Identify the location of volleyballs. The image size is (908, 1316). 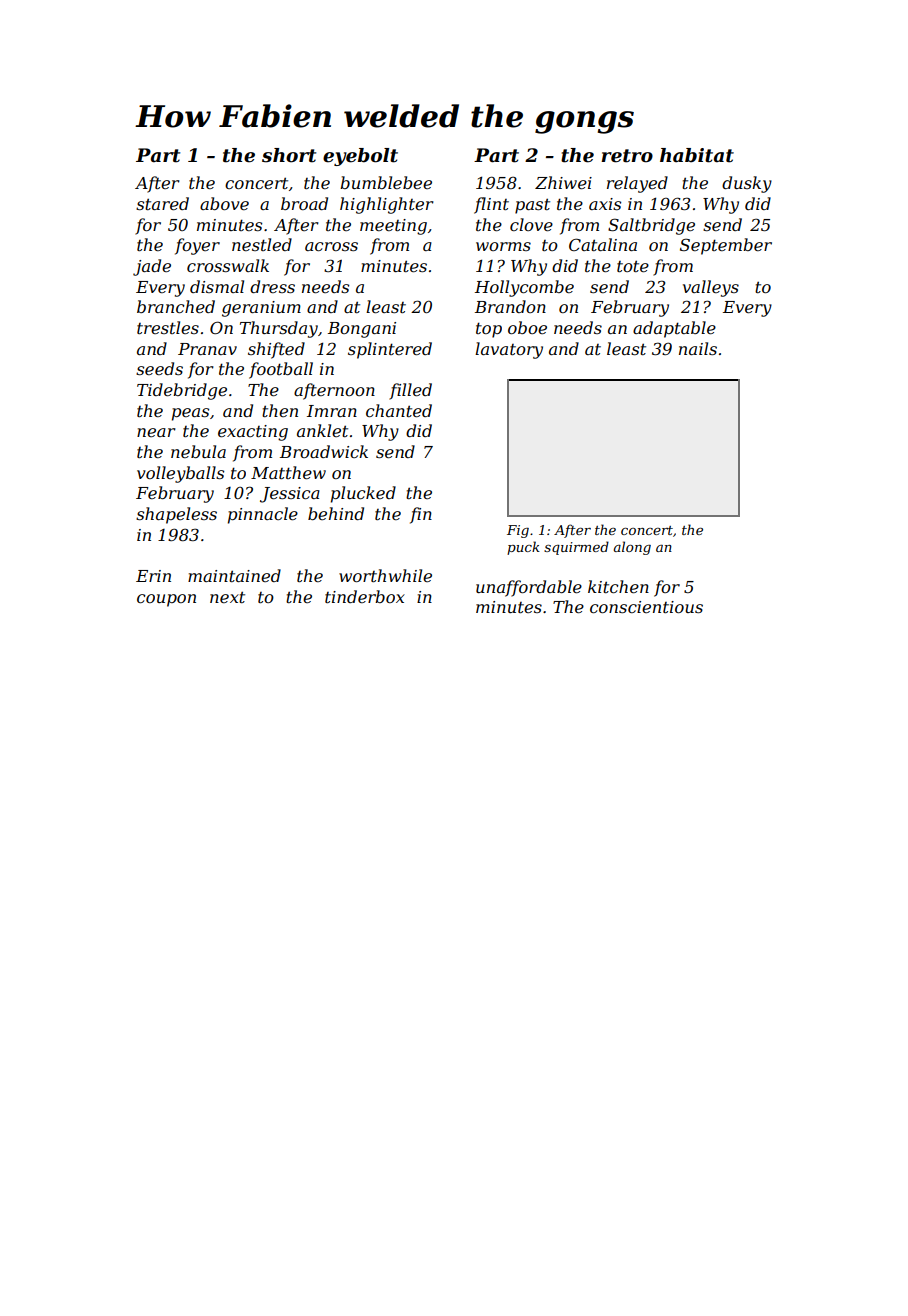
(180, 474).
